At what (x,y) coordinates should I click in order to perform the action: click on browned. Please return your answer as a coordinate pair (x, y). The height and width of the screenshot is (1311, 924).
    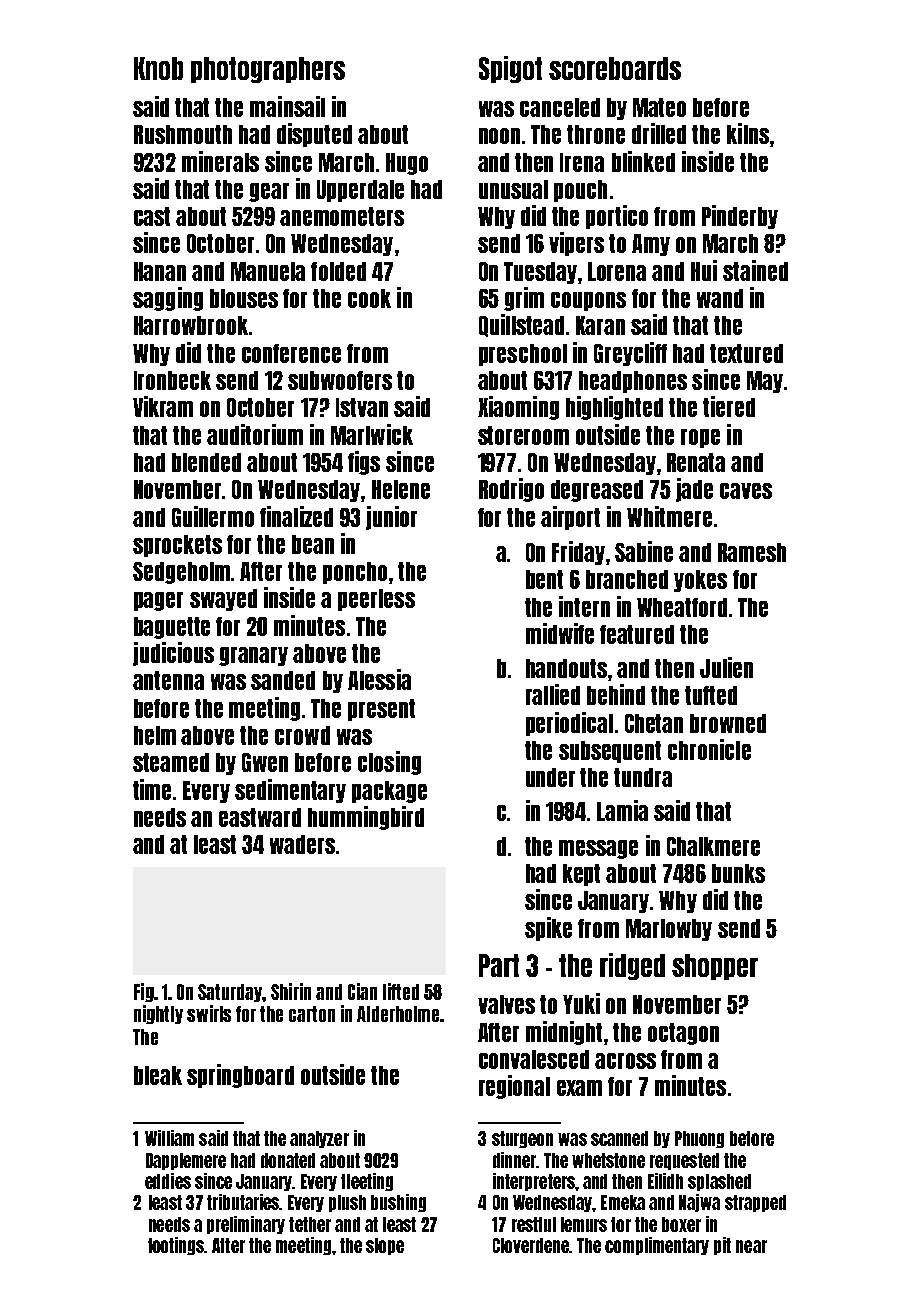
    Looking at the image, I should click on (728, 723).
